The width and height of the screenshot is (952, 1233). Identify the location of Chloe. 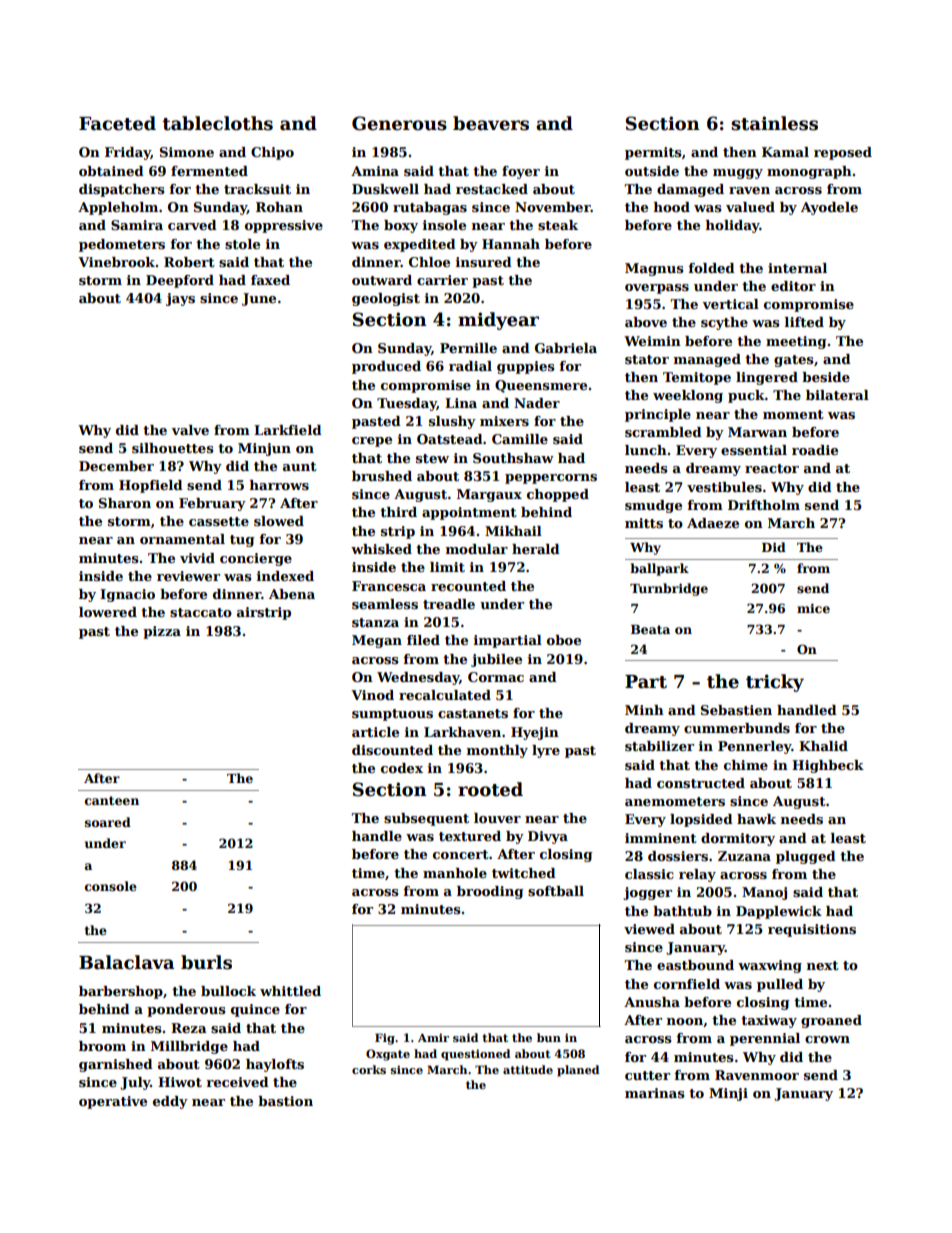
(429, 262).
